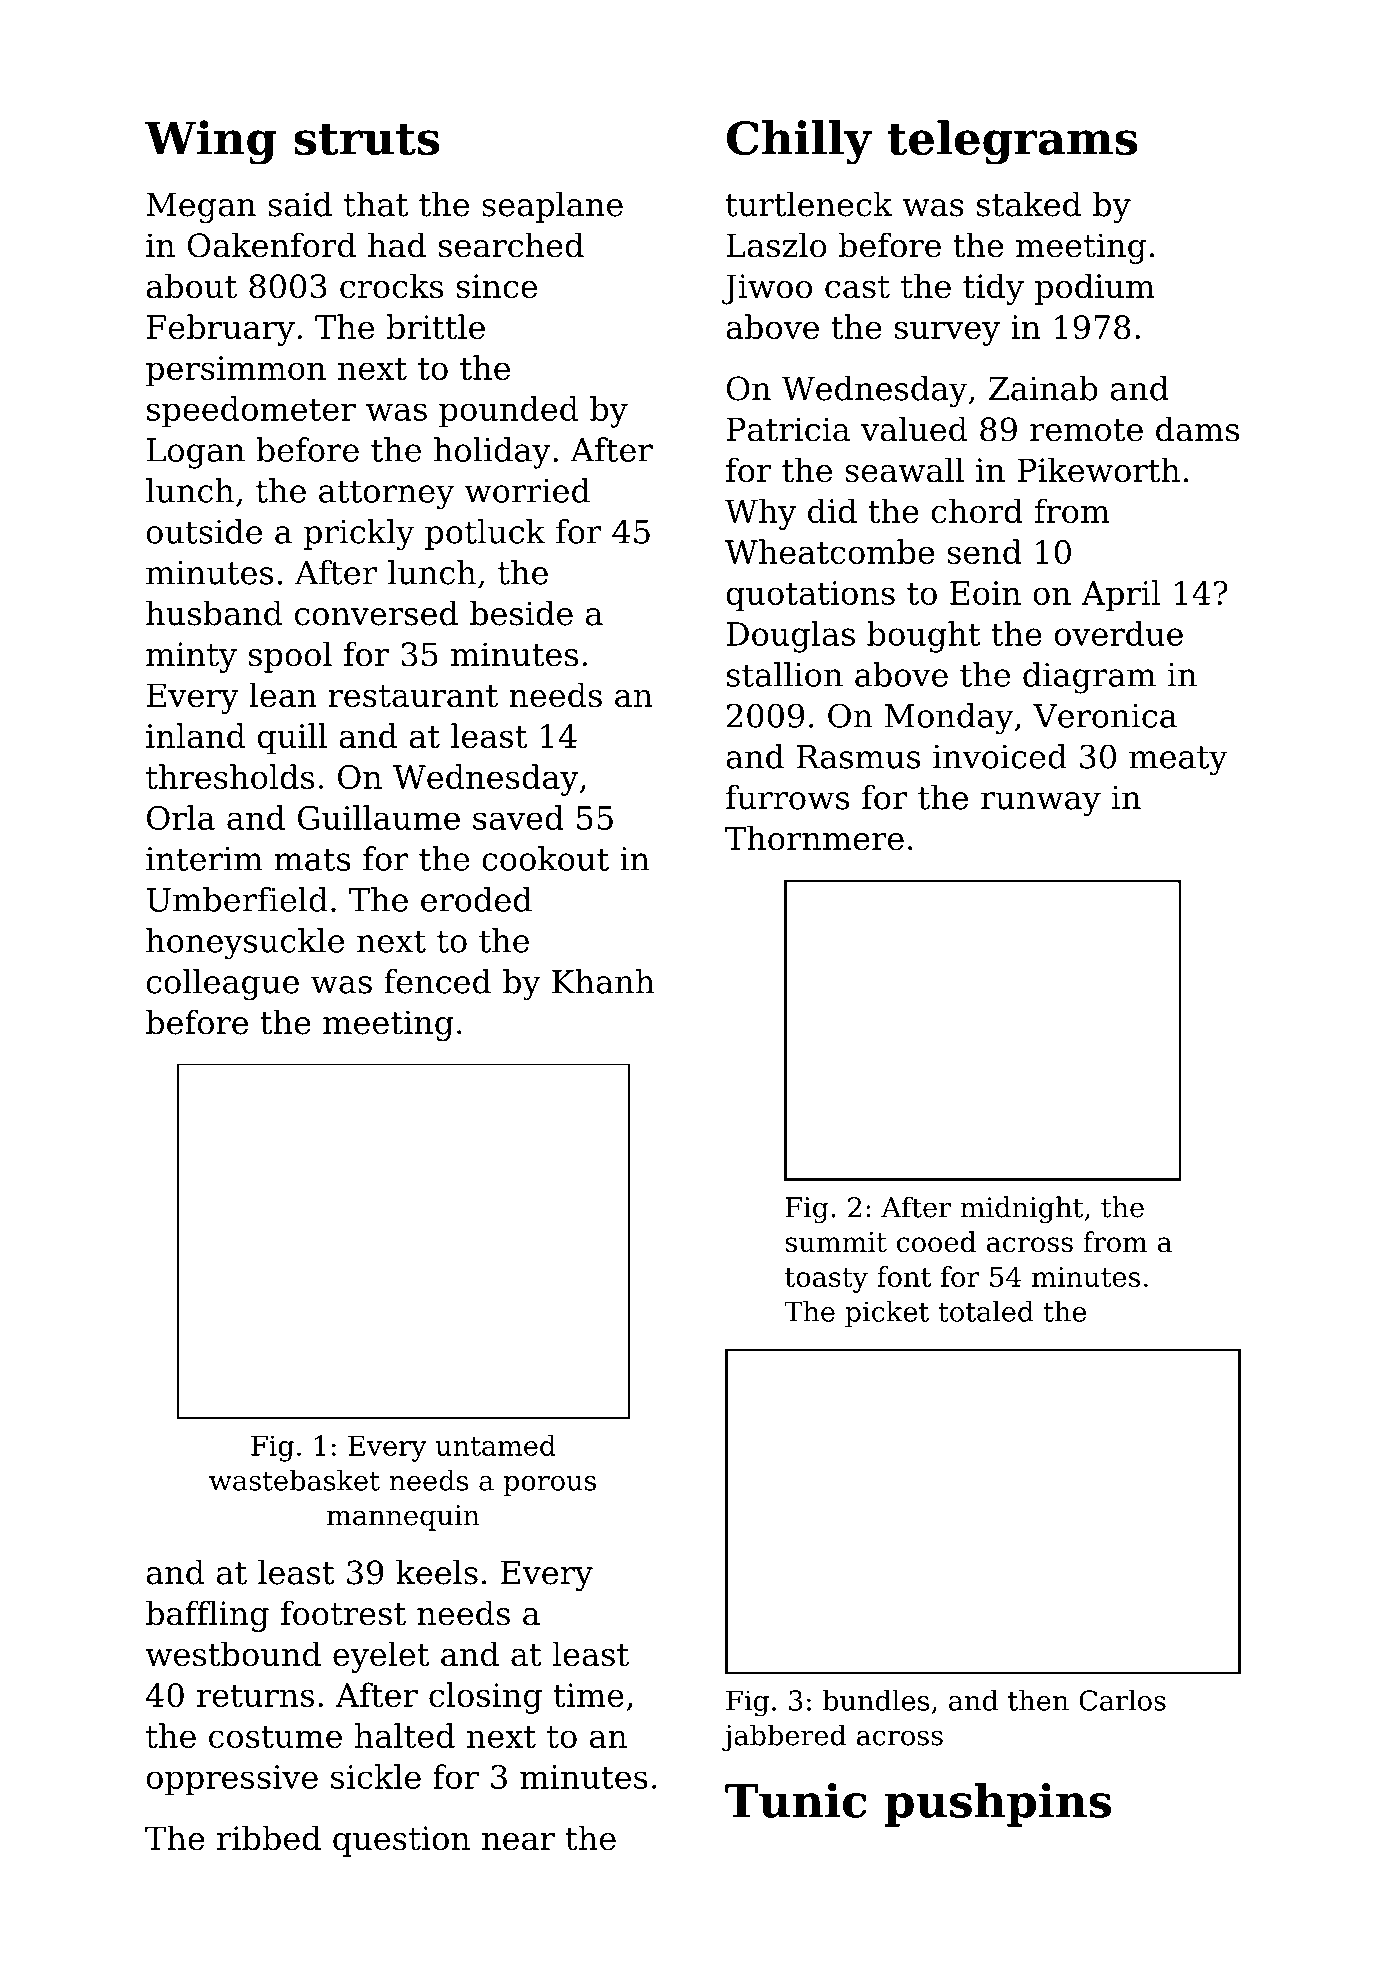 The width and height of the page is (1386, 1969). What do you see at coordinates (1122, 1700) in the page?
I see `Carlos` at bounding box center [1122, 1700].
